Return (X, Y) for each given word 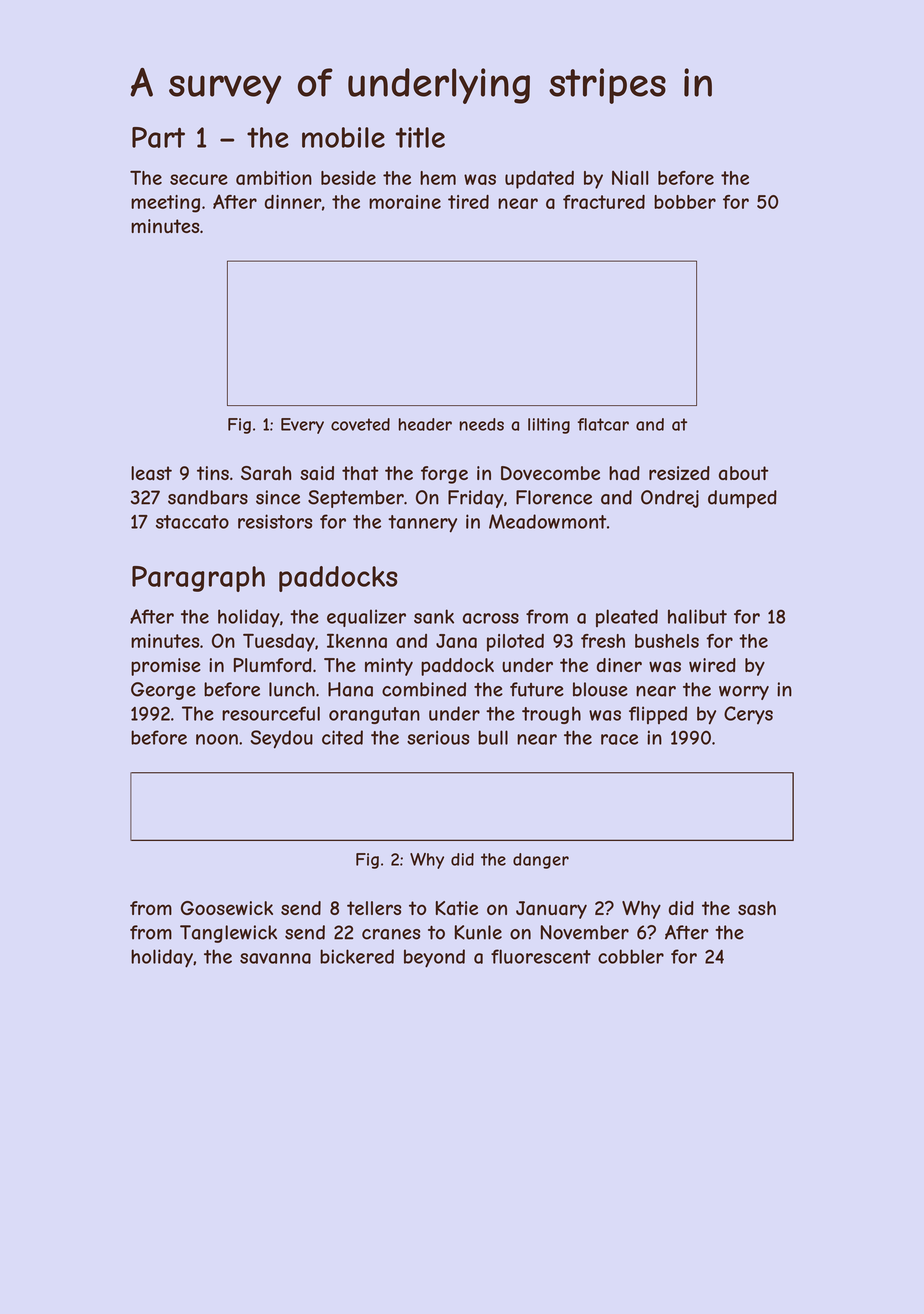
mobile (343, 137)
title (420, 137)
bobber (685, 202)
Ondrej (670, 499)
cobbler (631, 956)
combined (424, 689)
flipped (658, 715)
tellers (374, 908)
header (425, 424)
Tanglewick (228, 934)
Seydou (281, 739)
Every (302, 426)
